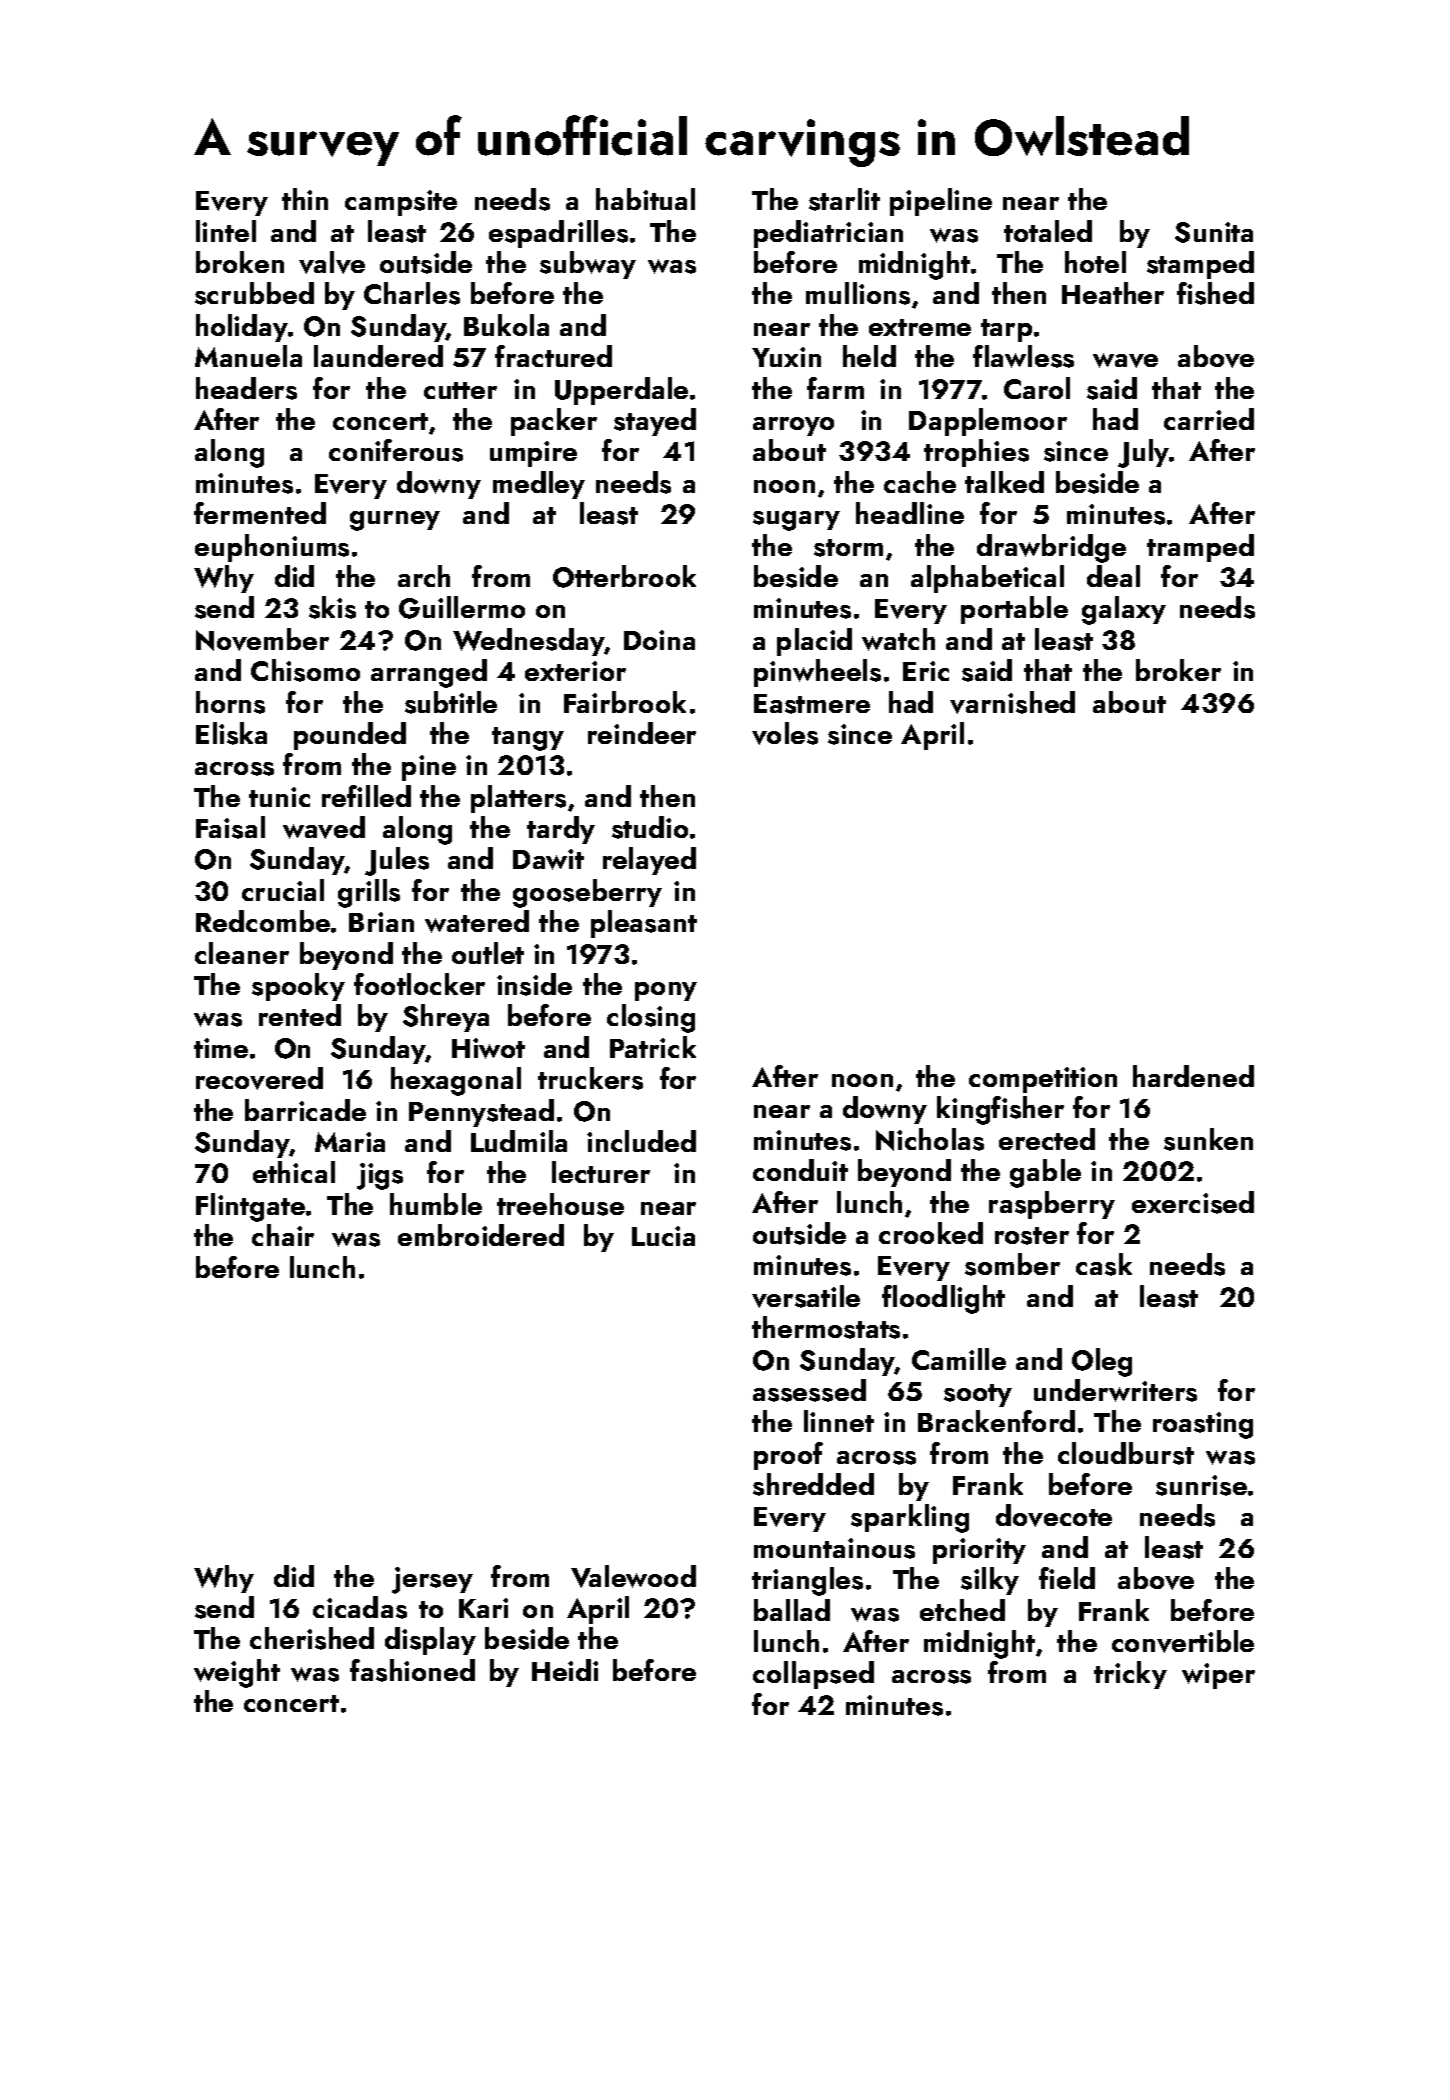 This screenshot has width=1450, height=2100. I want to click on cicadas, so click(360, 1607).
